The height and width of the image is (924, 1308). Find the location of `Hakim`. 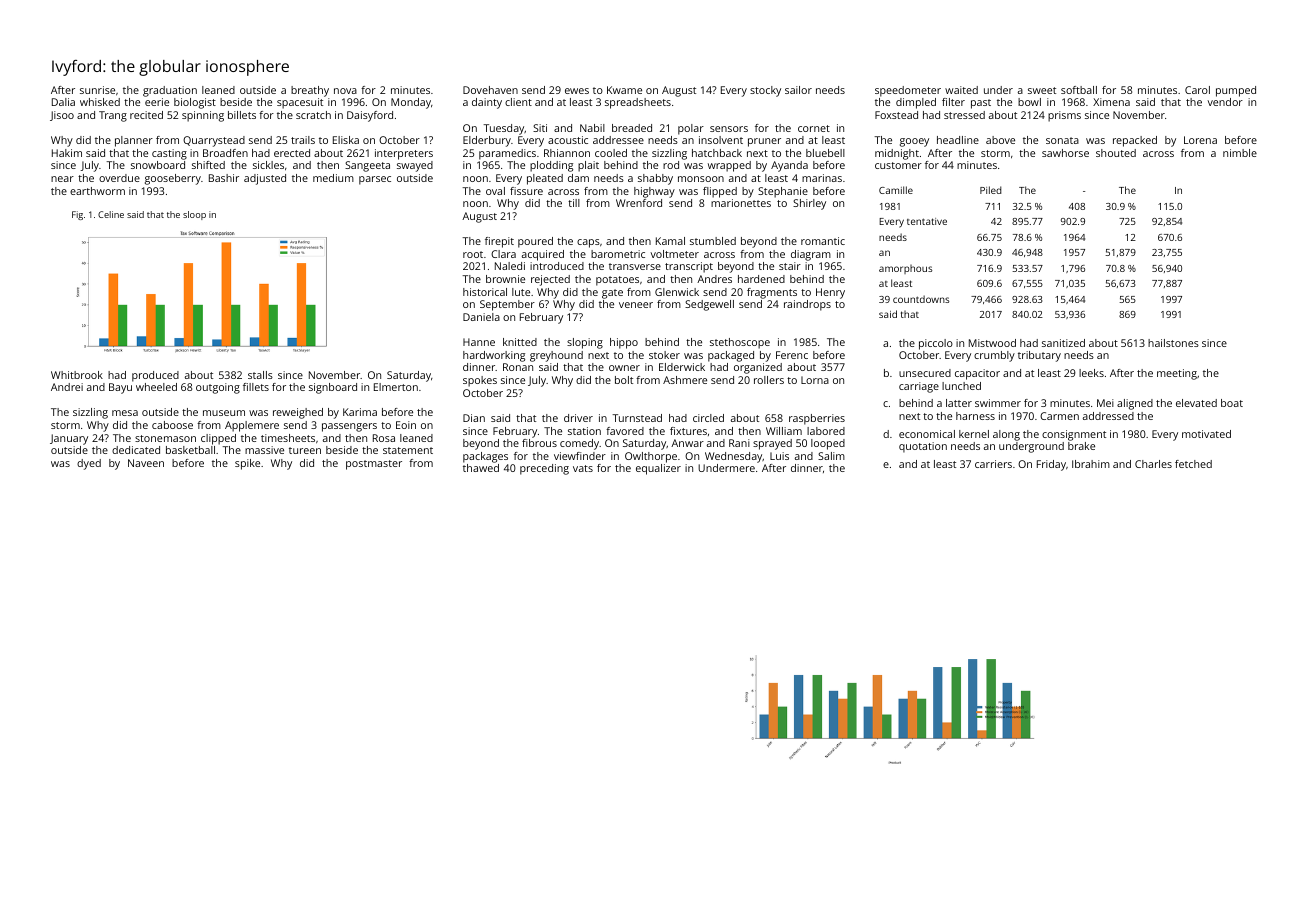

Hakim is located at coordinates (67, 153).
